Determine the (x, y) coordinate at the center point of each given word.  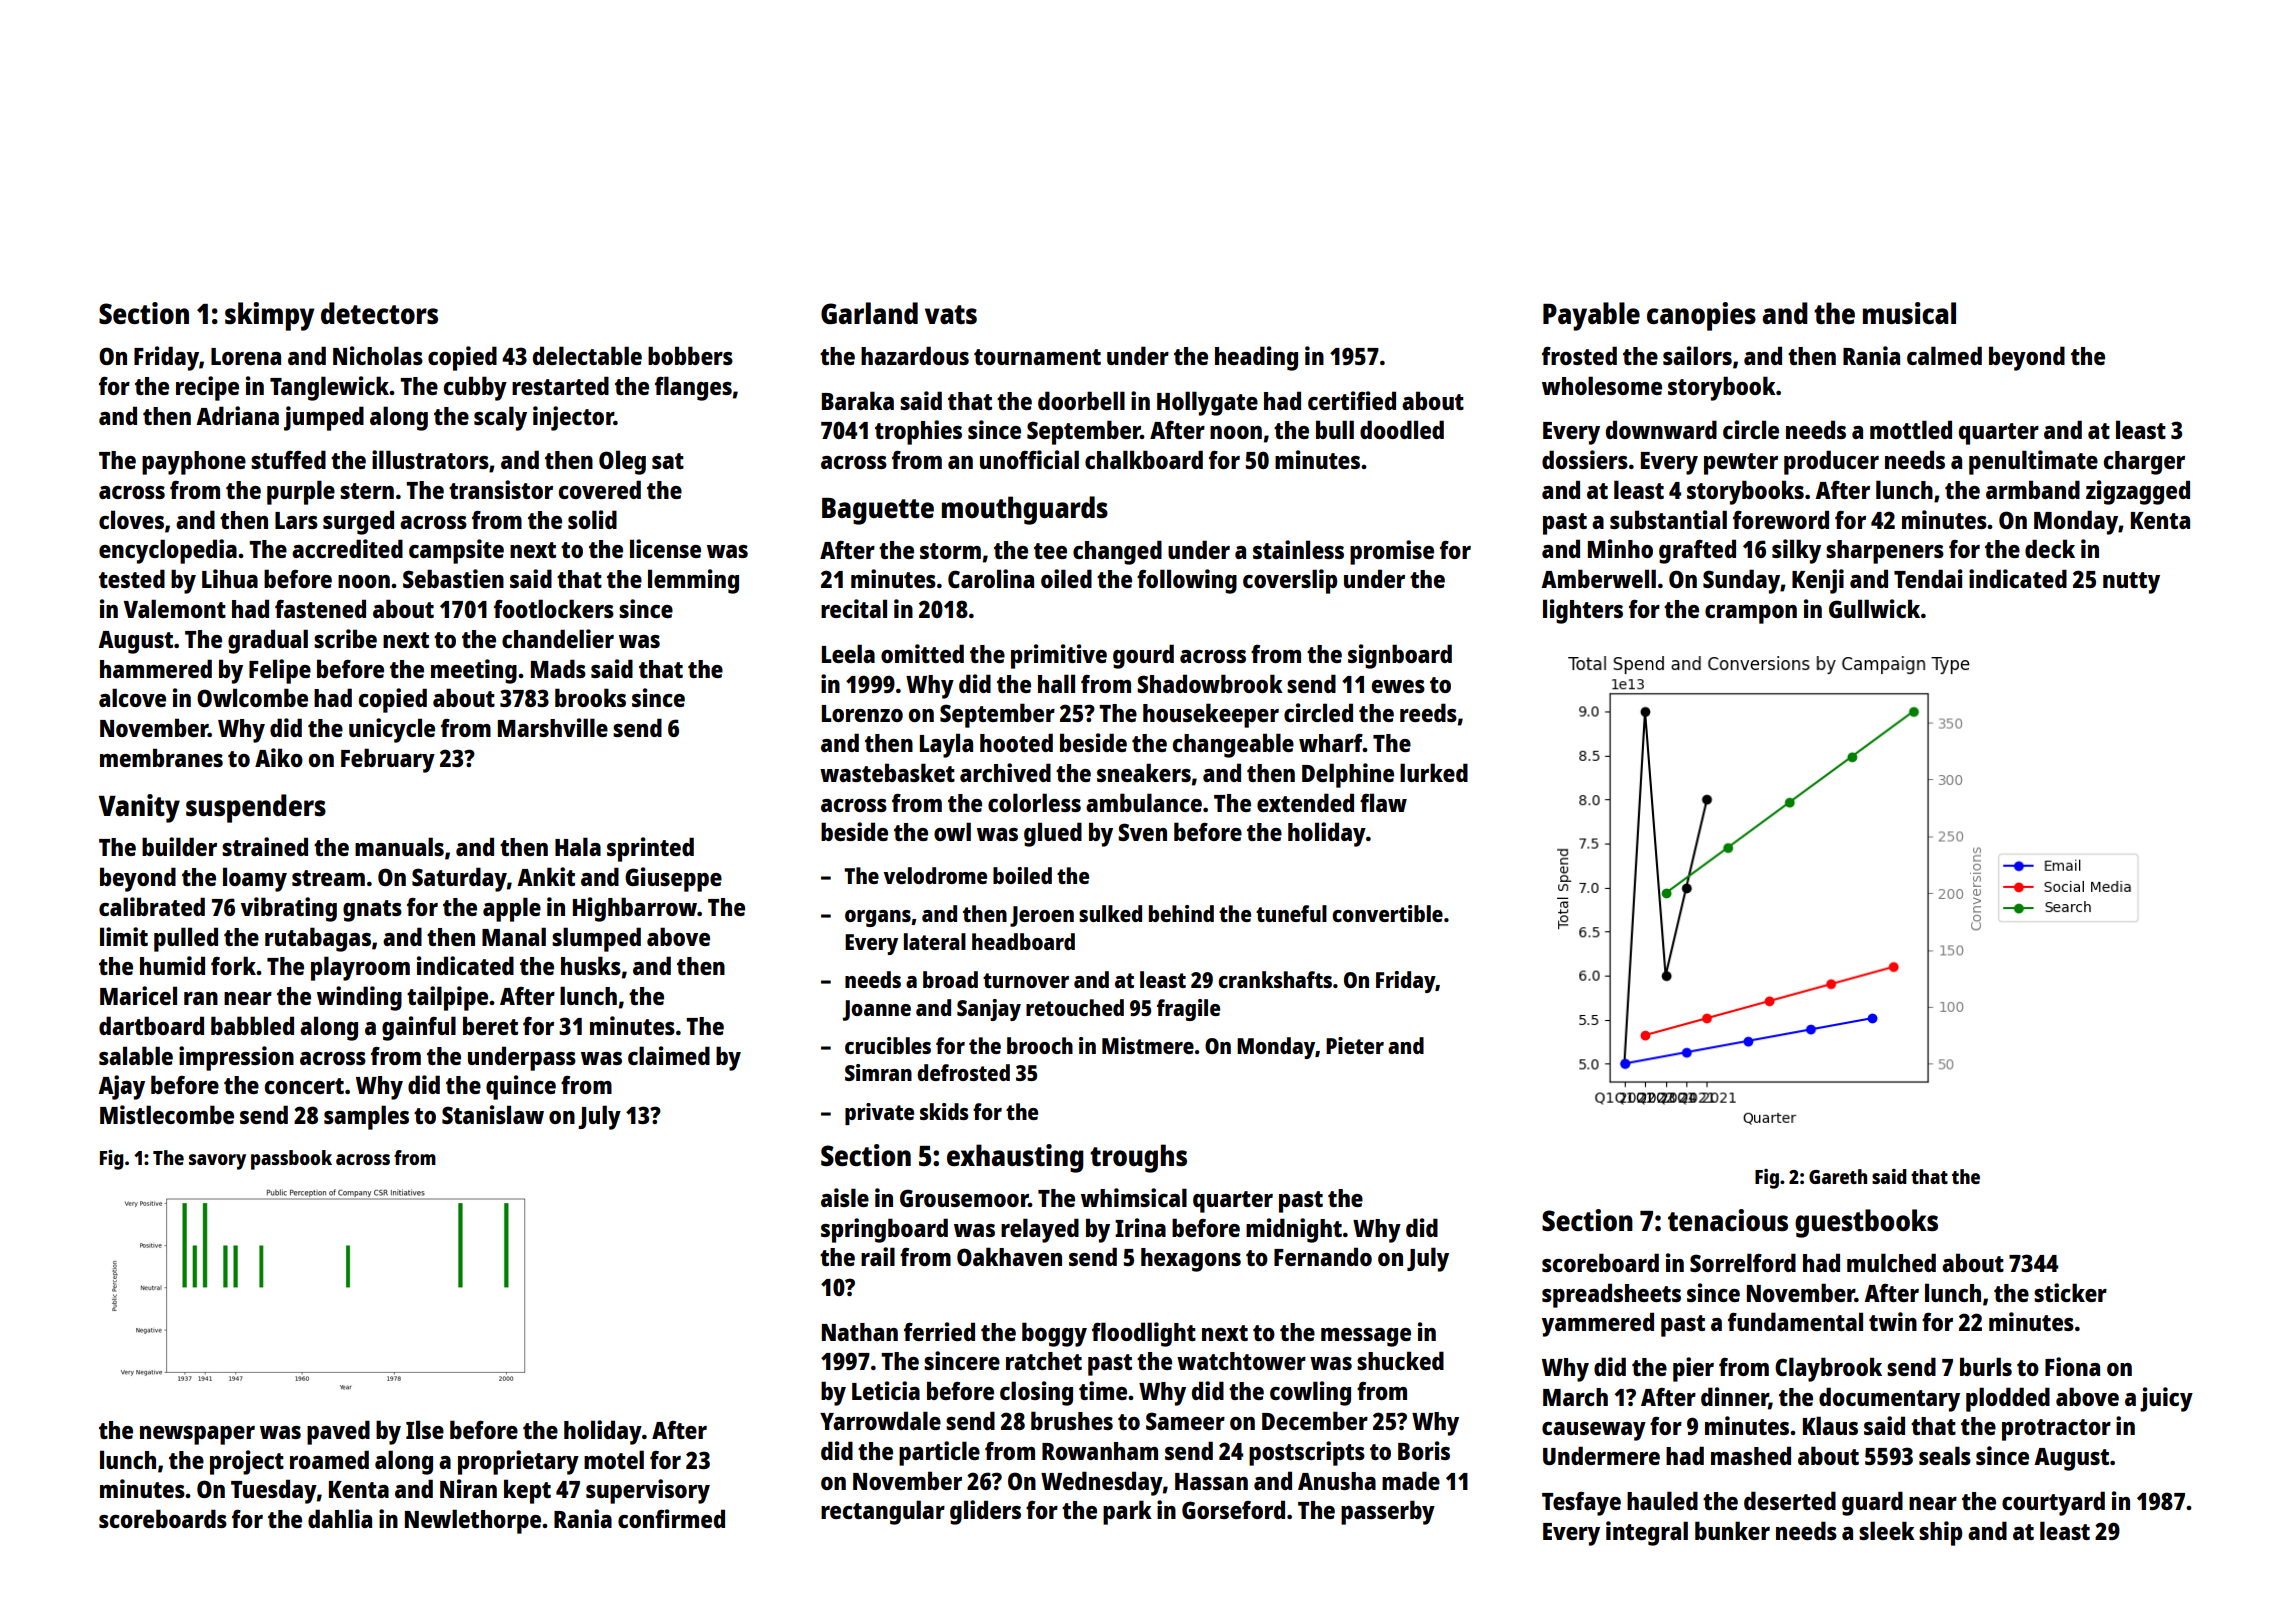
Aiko (279, 757)
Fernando (1323, 1256)
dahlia (340, 1518)
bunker (1732, 1530)
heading (1256, 358)
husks (591, 965)
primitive (1059, 656)
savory (217, 1162)
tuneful (1291, 913)
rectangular (883, 1512)
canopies (1701, 316)
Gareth (1838, 1176)
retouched (1075, 1007)
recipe (207, 388)
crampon (1751, 614)
